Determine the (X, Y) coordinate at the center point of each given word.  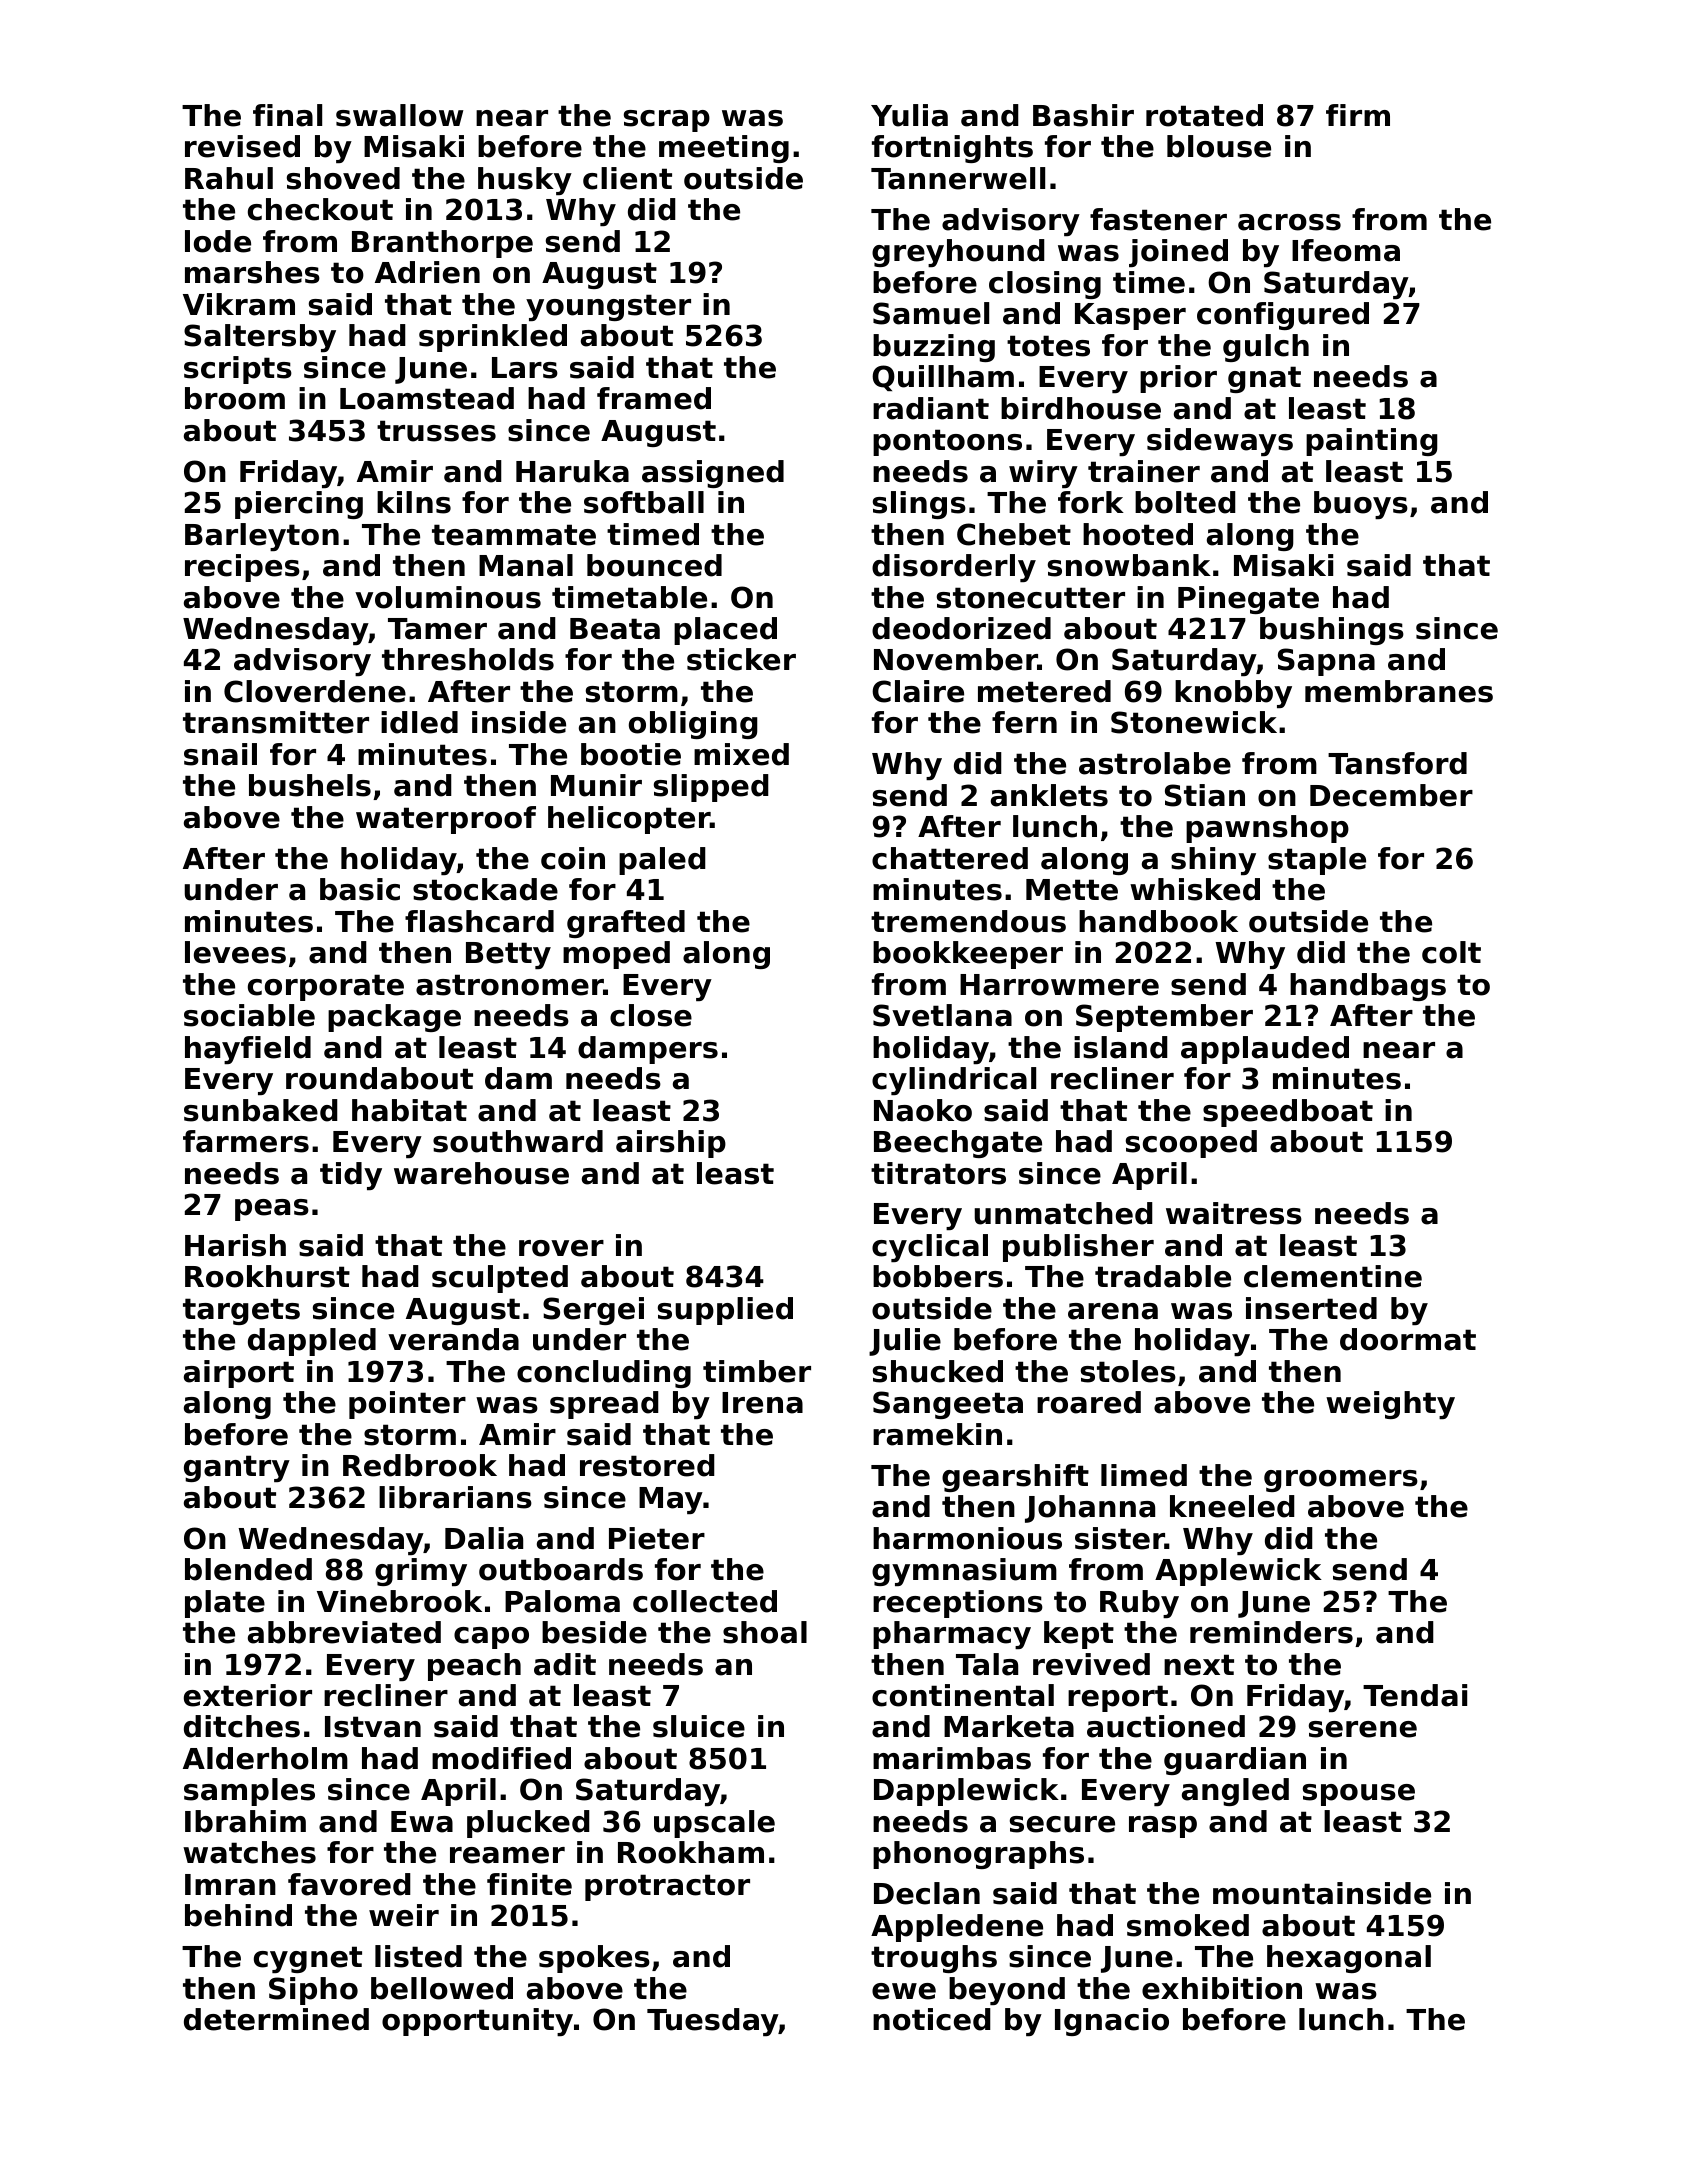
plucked (528, 1824)
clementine (1333, 1276)
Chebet (1014, 534)
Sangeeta (948, 1405)
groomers (1341, 1481)
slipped (711, 788)
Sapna (1326, 662)
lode (218, 241)
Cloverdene (315, 691)
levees (235, 952)
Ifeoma (1346, 250)
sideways (1220, 442)
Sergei (593, 1311)
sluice (699, 1726)
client (627, 178)
